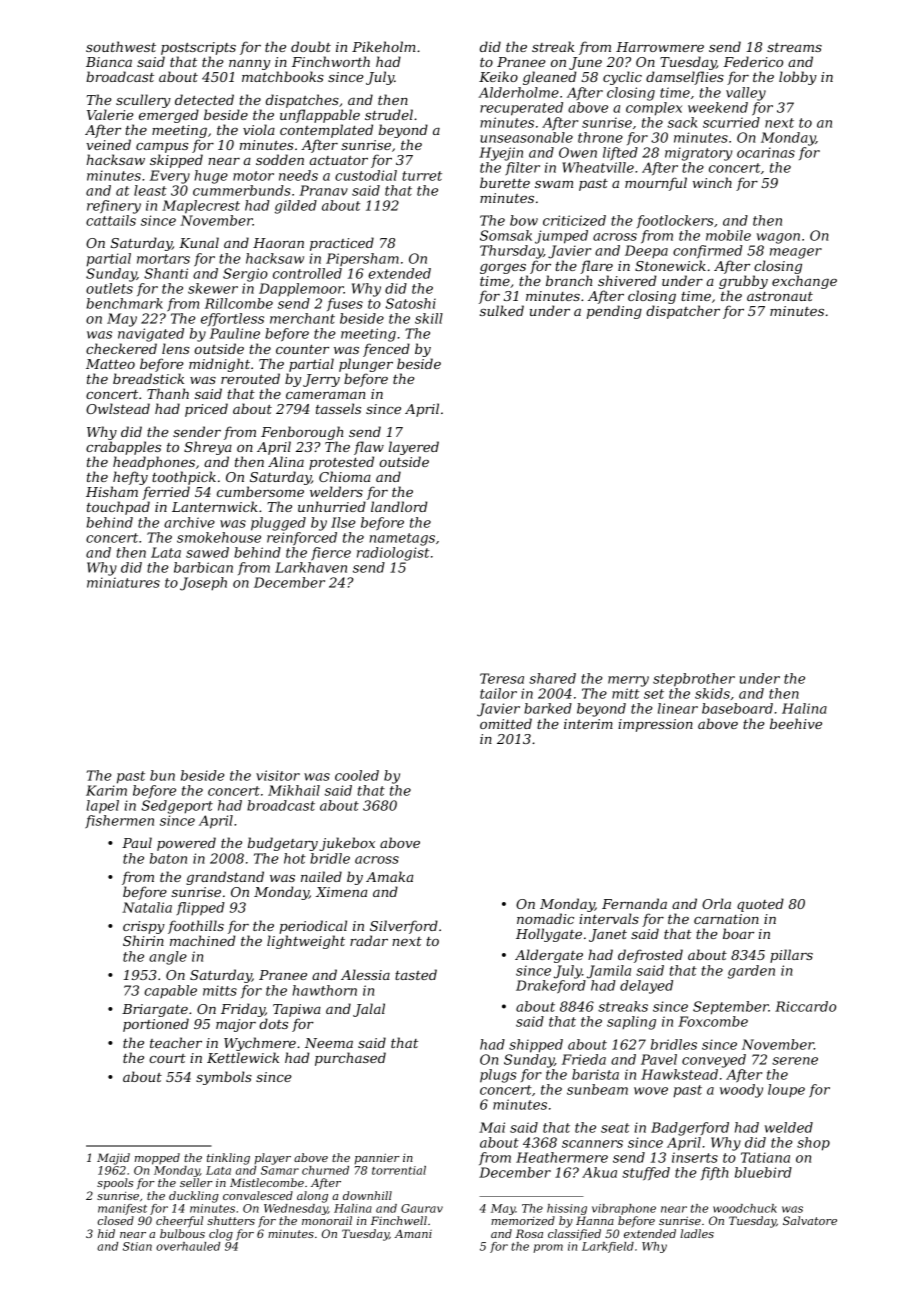 The image size is (924, 1308). I want to click on Harrowmere, so click(660, 47).
